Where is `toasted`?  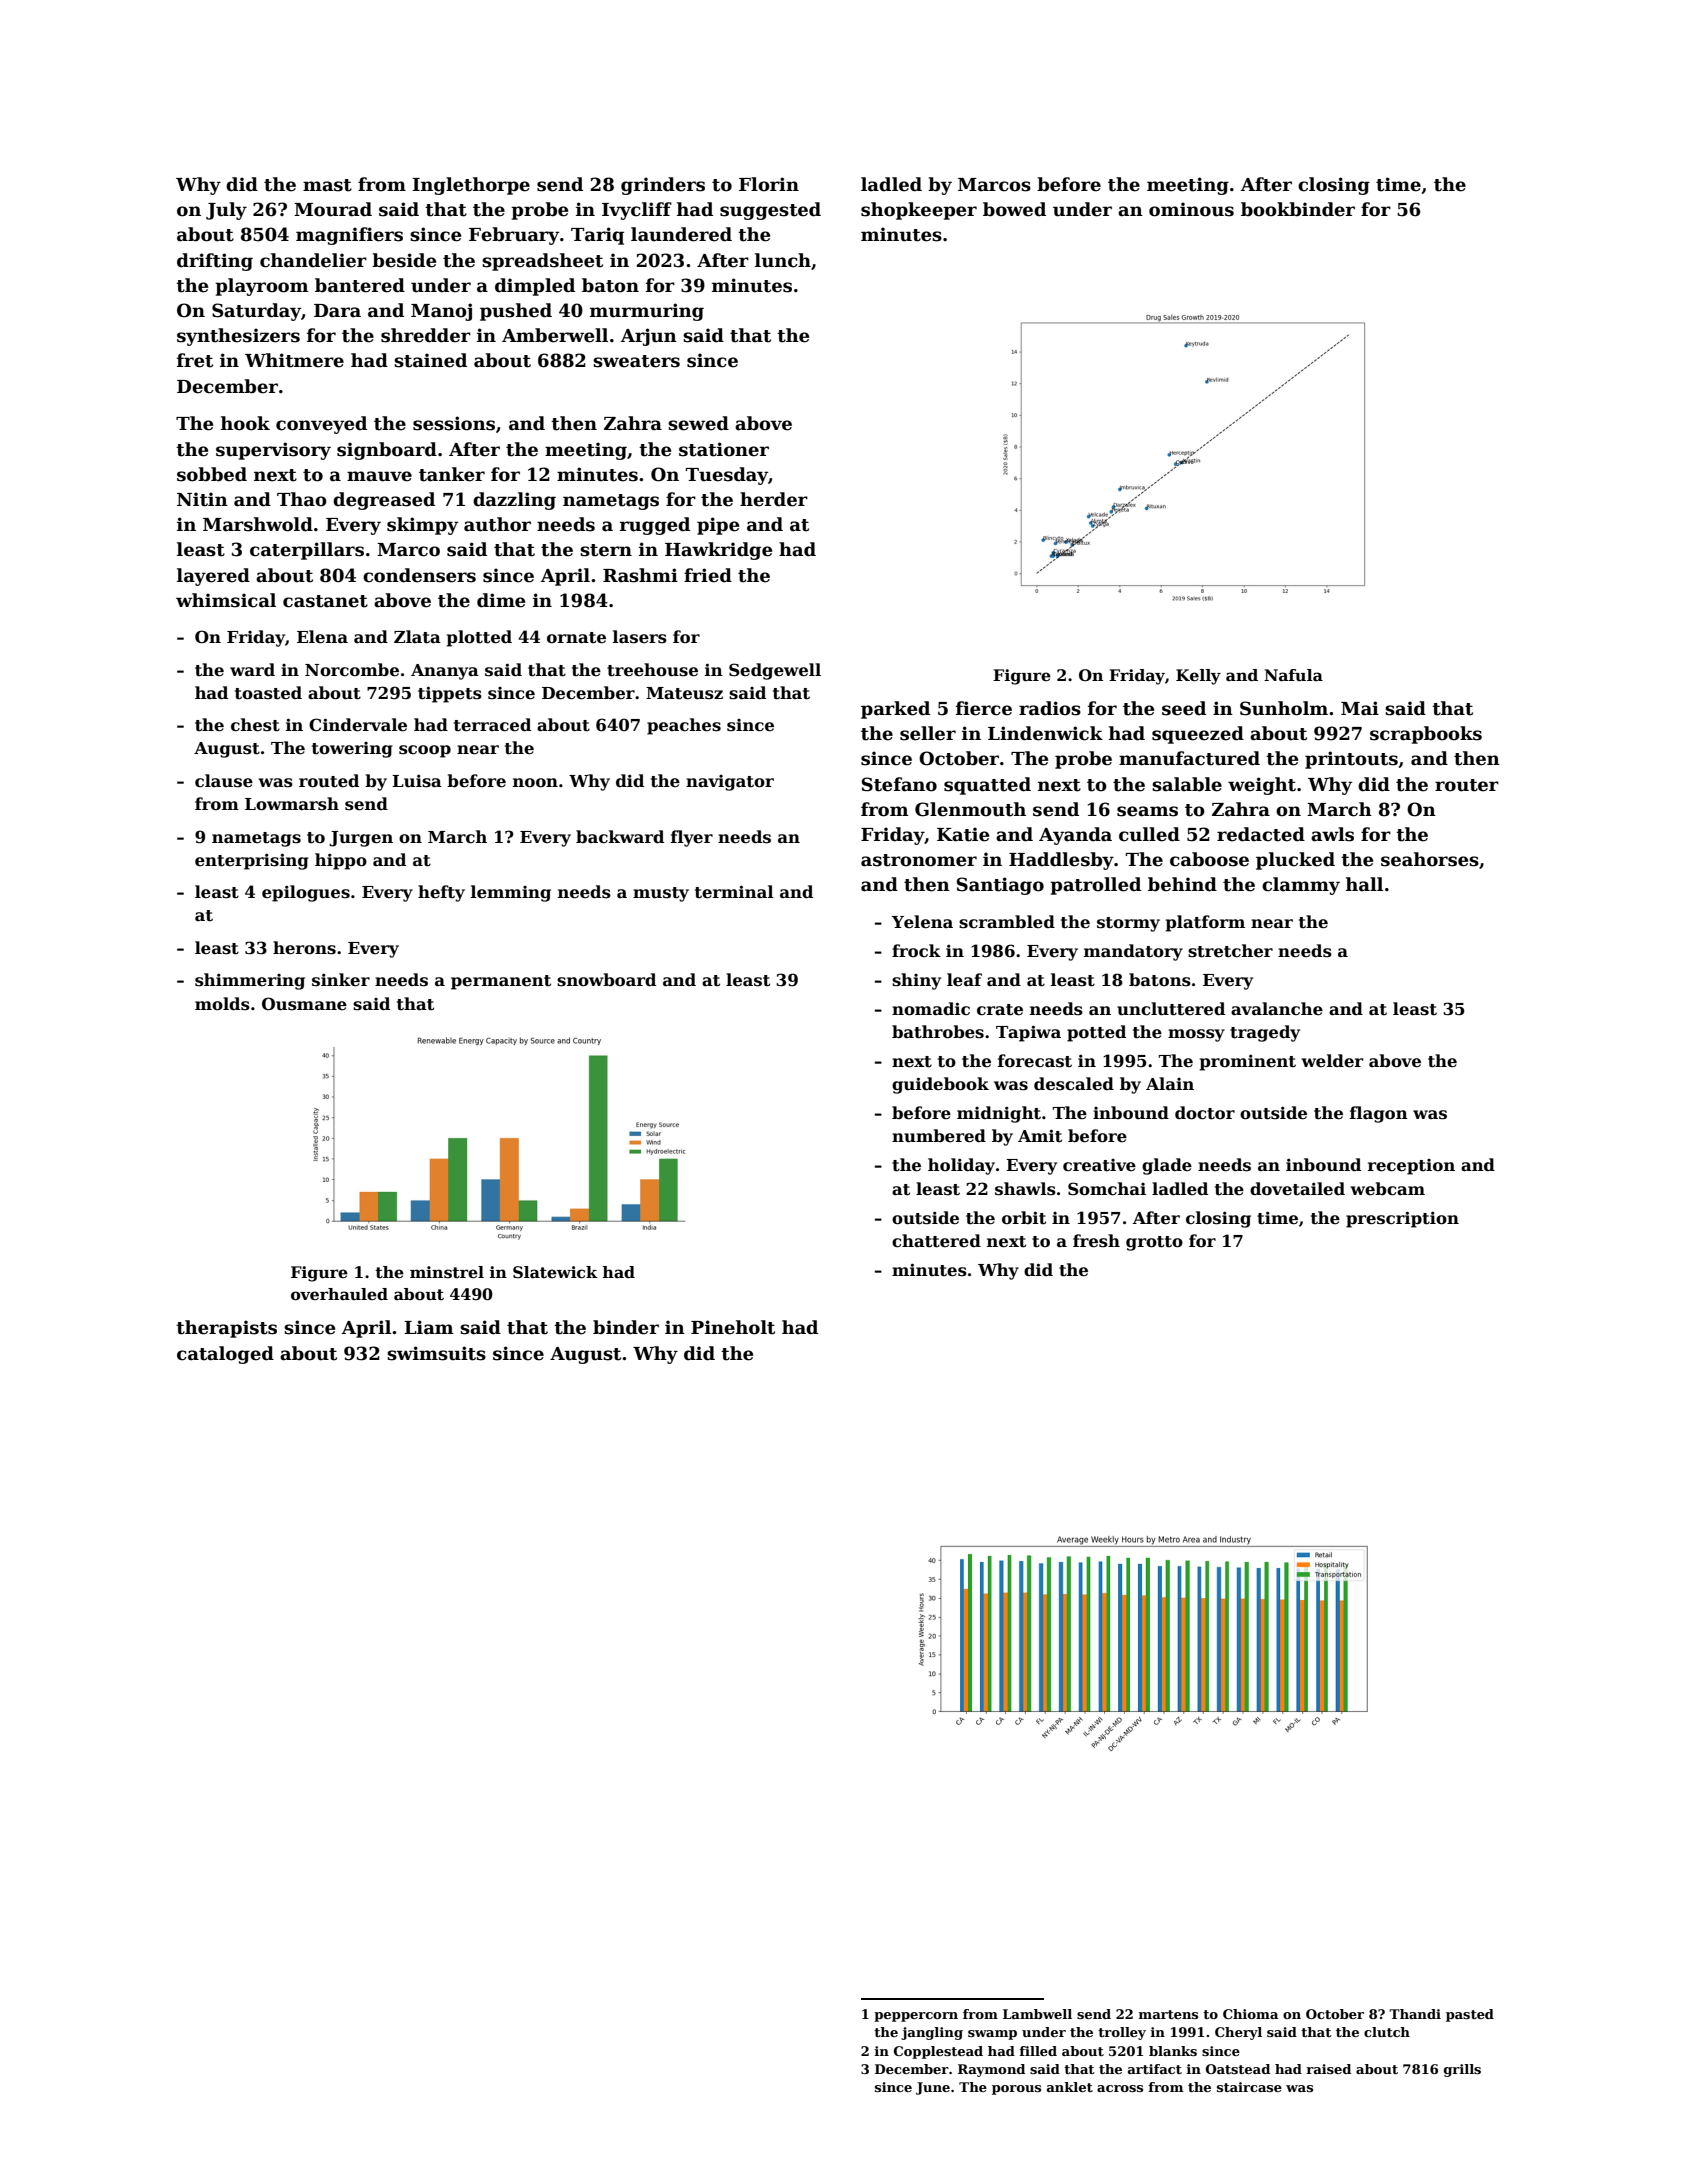
toasted is located at coordinates (268, 693).
